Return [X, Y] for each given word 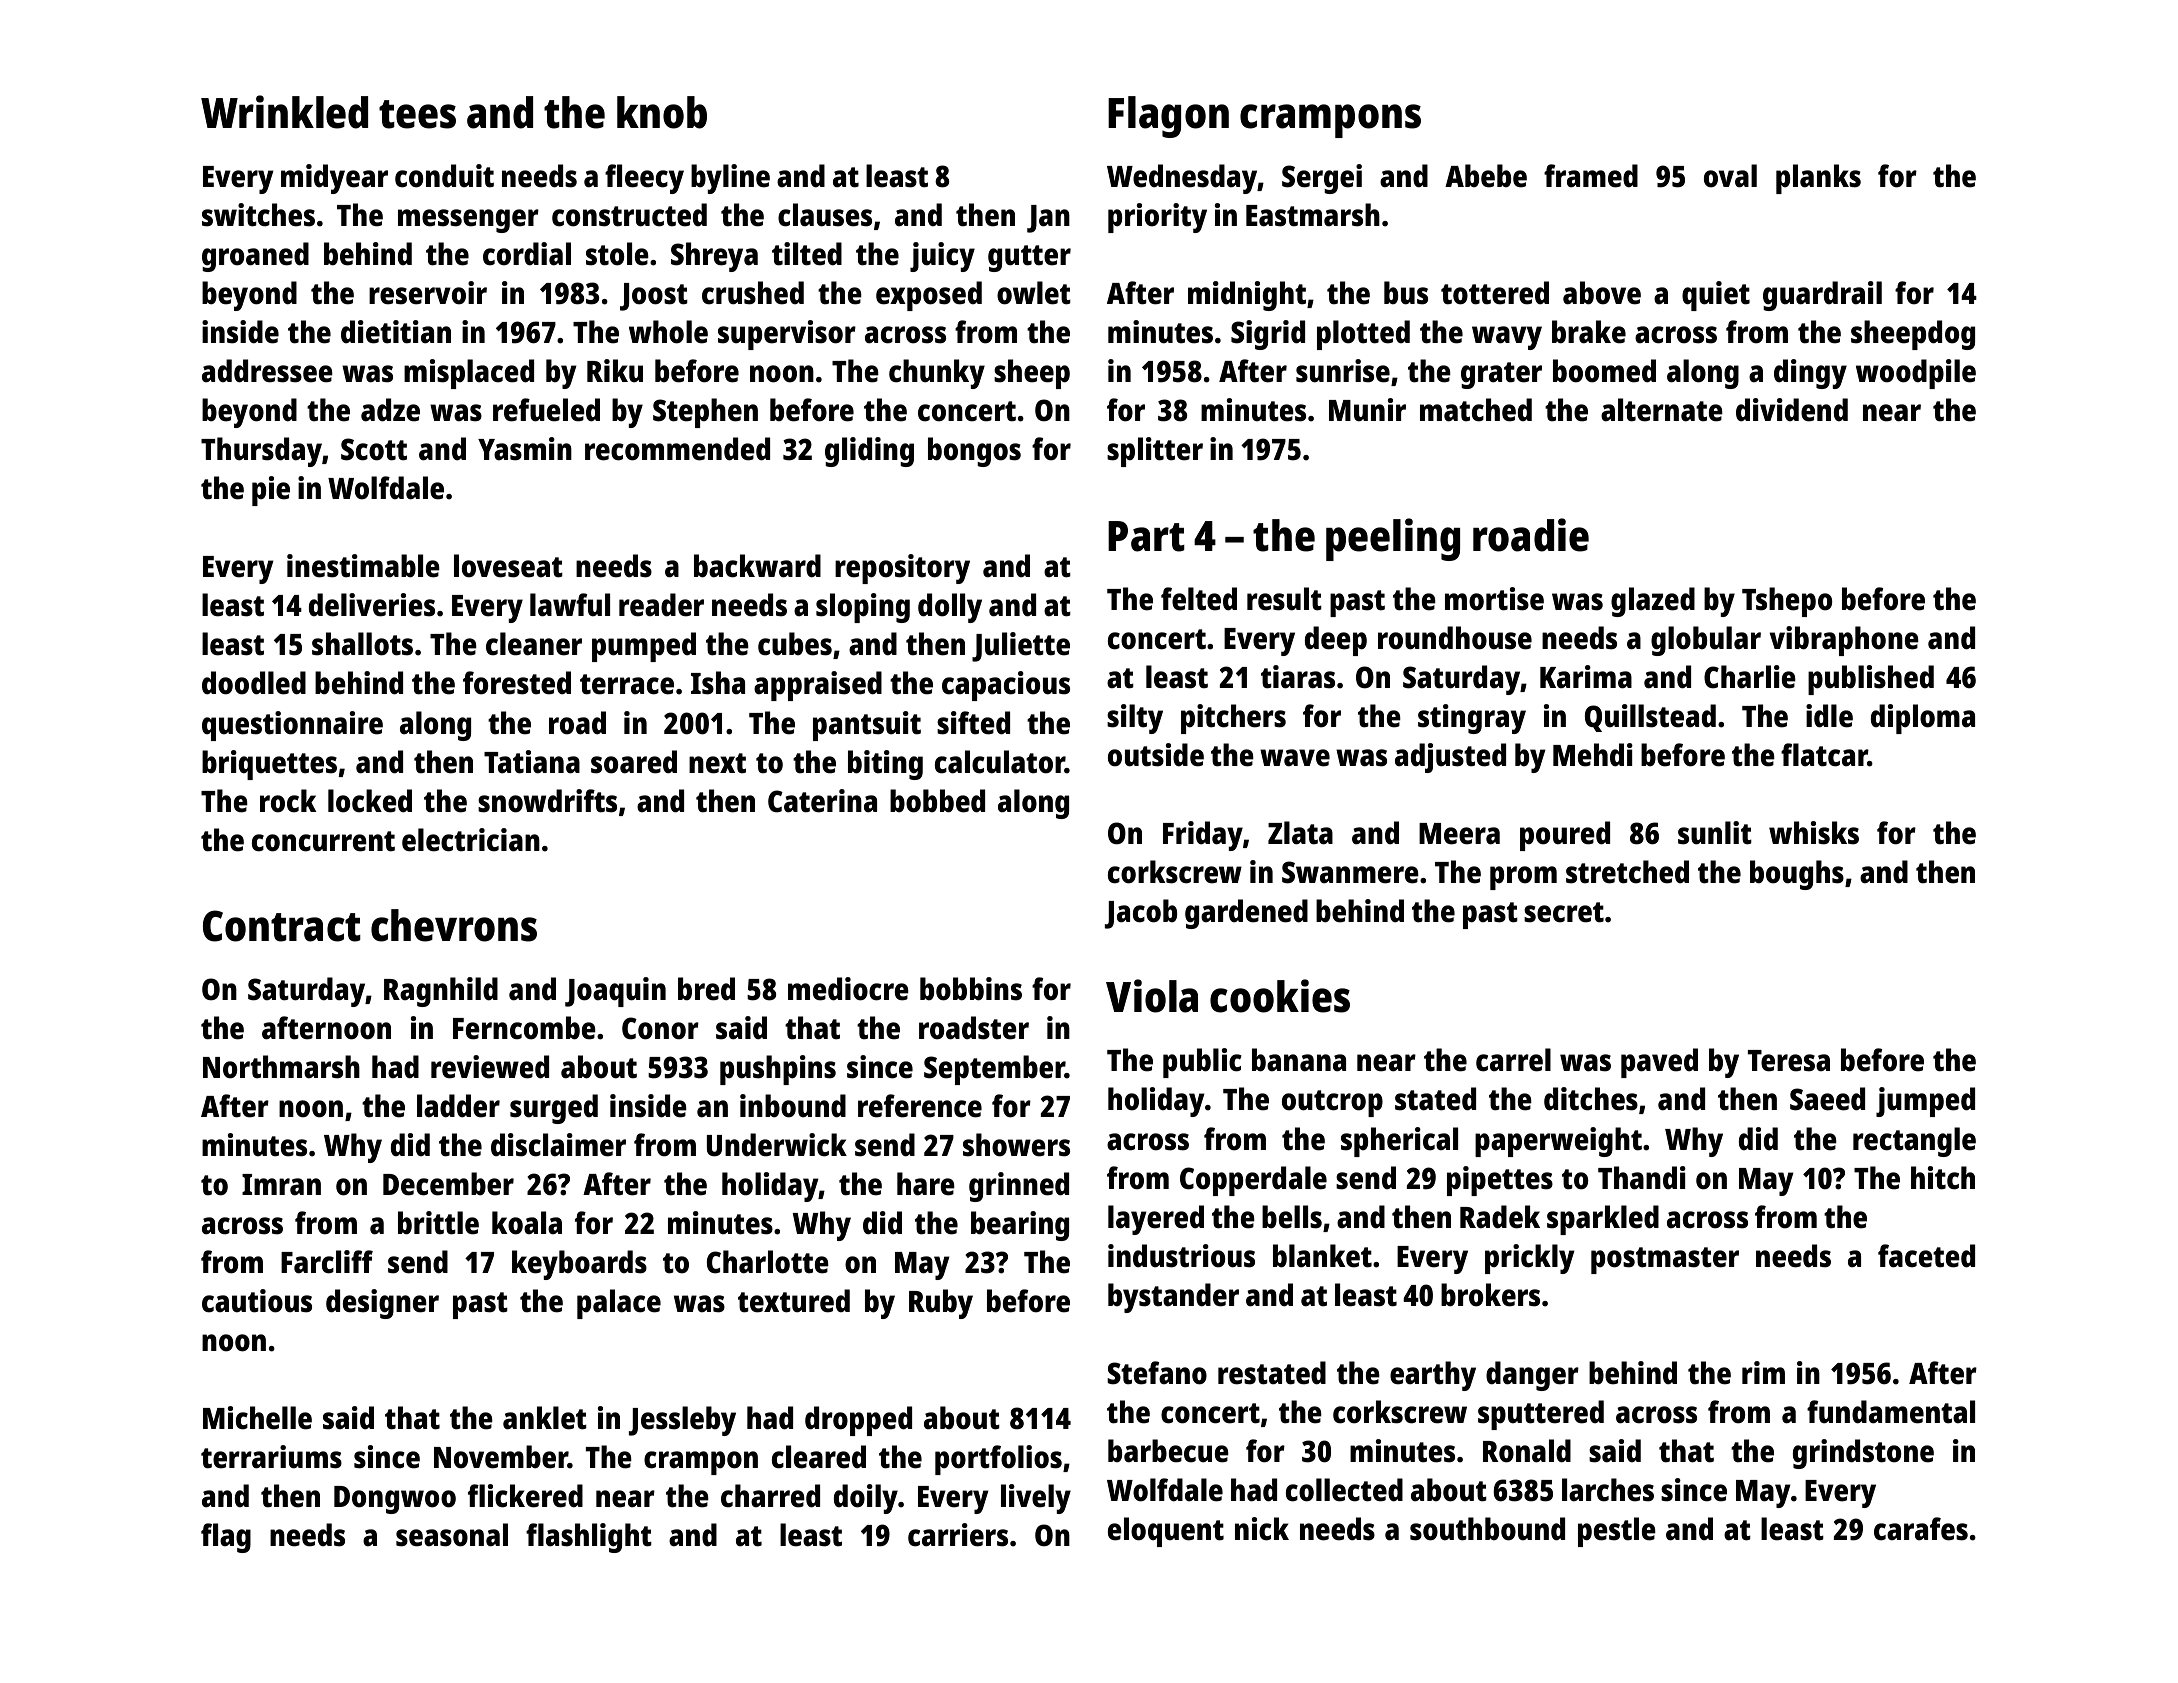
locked [370, 801]
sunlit [1715, 833]
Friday [1203, 836]
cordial [527, 254]
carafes [1921, 1529]
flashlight [589, 1538]
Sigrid [1268, 335]
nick [1262, 1529]
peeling [1393, 539]
